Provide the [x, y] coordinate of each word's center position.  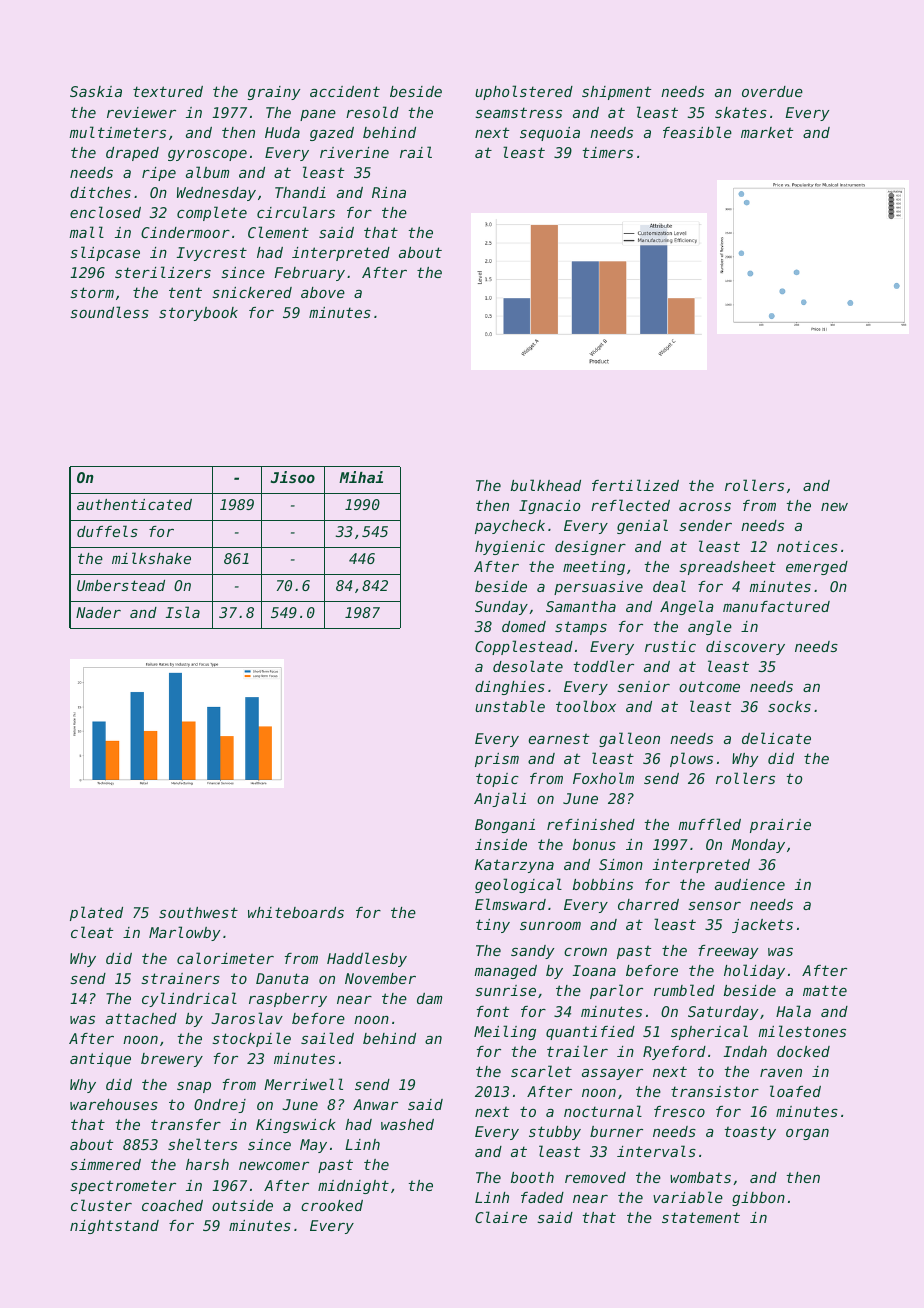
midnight [353, 1187]
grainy [274, 93]
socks [789, 706]
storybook [198, 314]
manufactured [776, 606]
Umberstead [121, 585]
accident [345, 91]
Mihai [361, 477]
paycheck [510, 527]
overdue [772, 91]
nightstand [114, 1227]
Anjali [500, 799]
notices [807, 546]
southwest [198, 912]
